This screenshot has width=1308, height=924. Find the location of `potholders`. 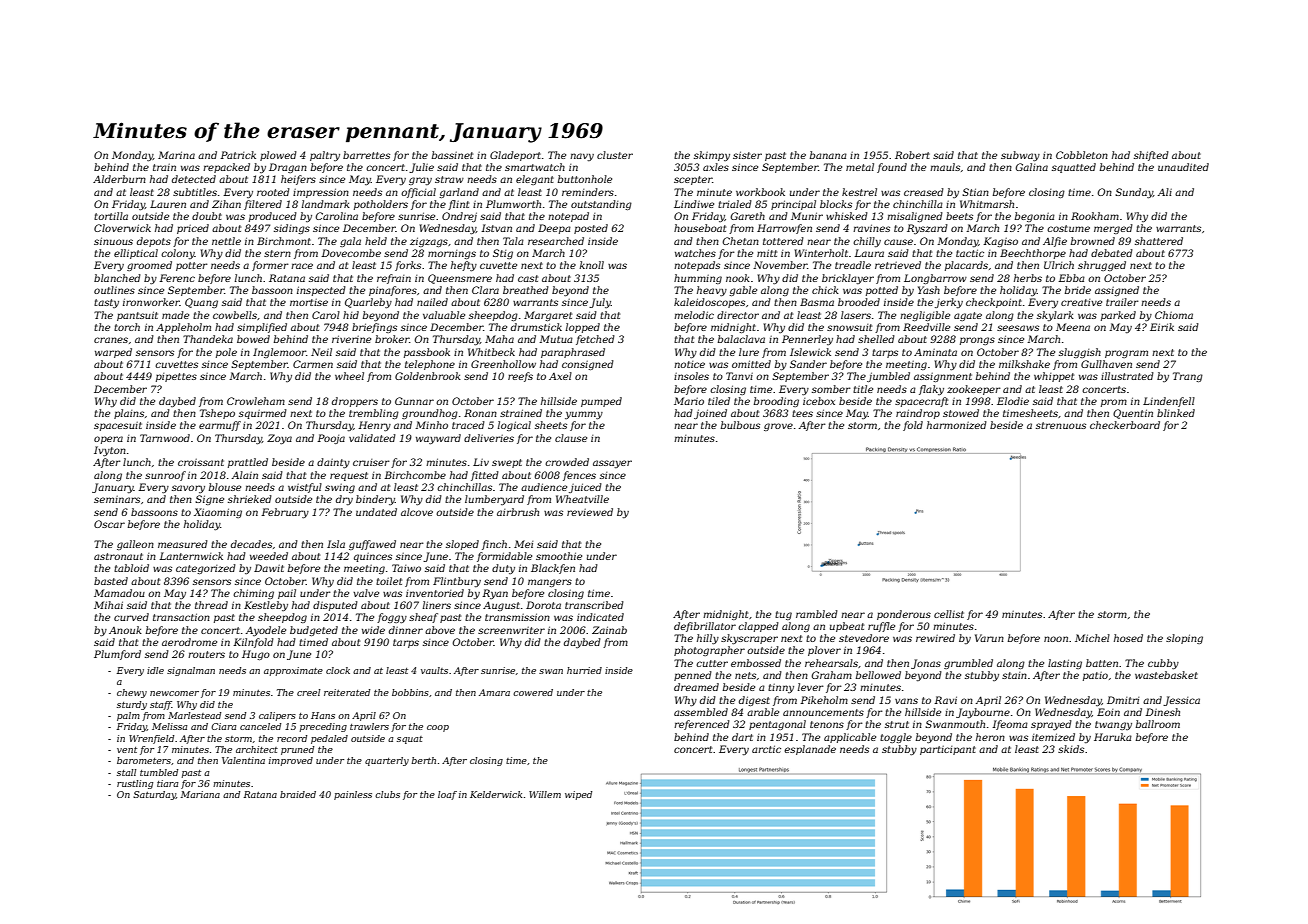

potholders is located at coordinates (381, 205).
